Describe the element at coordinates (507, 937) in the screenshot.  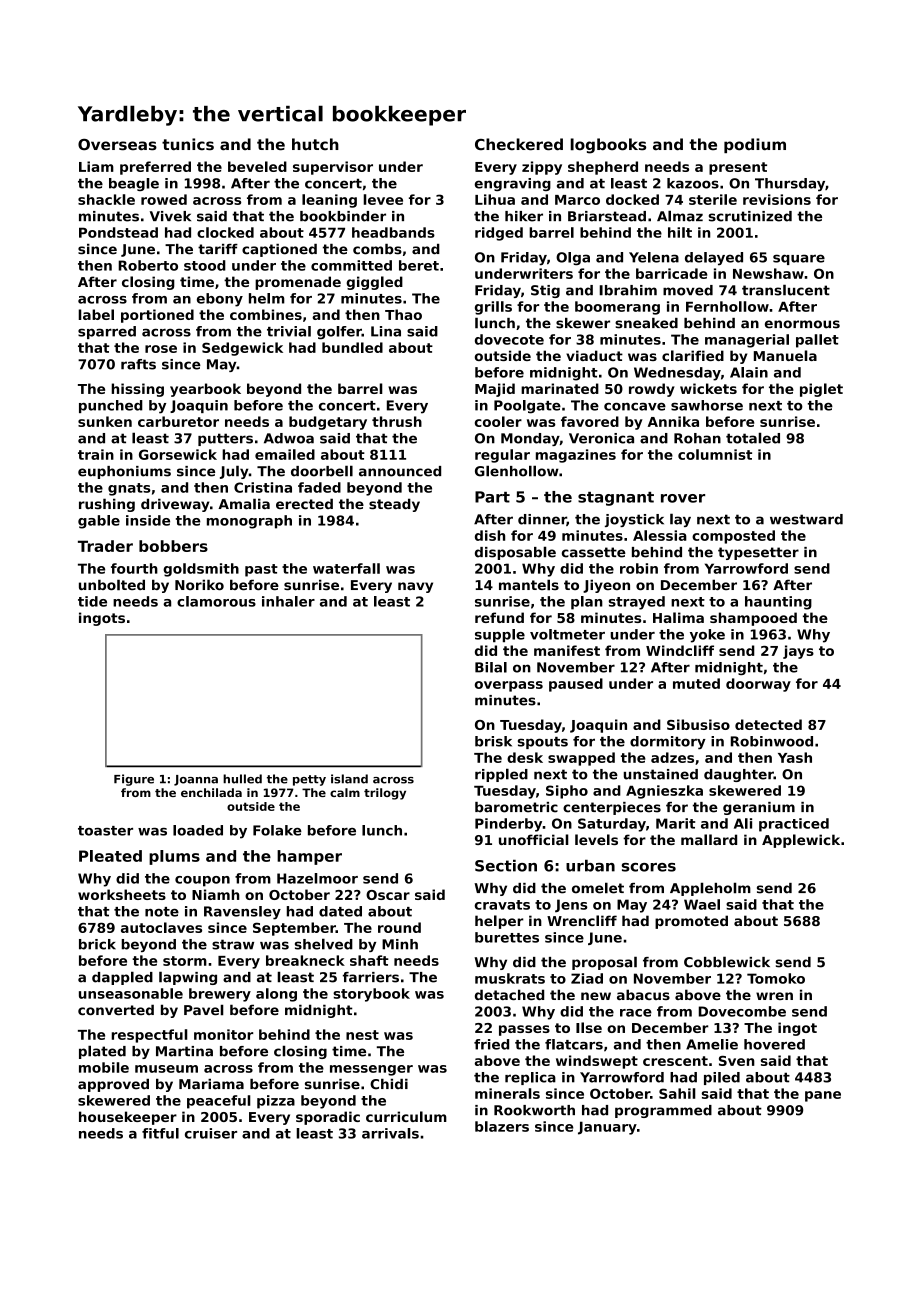
I see `burettes` at that location.
